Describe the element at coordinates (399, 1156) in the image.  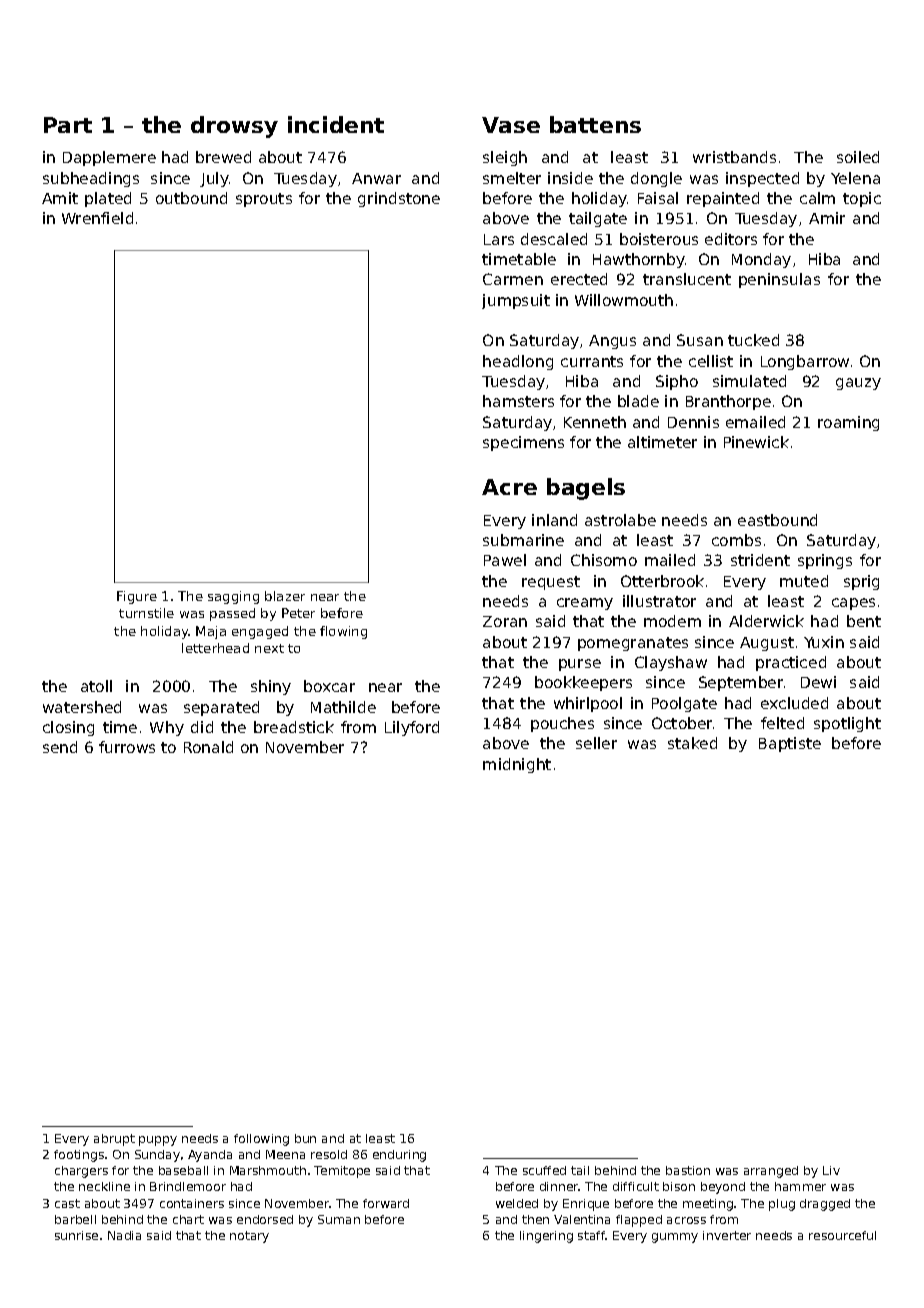
I see `enduring` at that location.
